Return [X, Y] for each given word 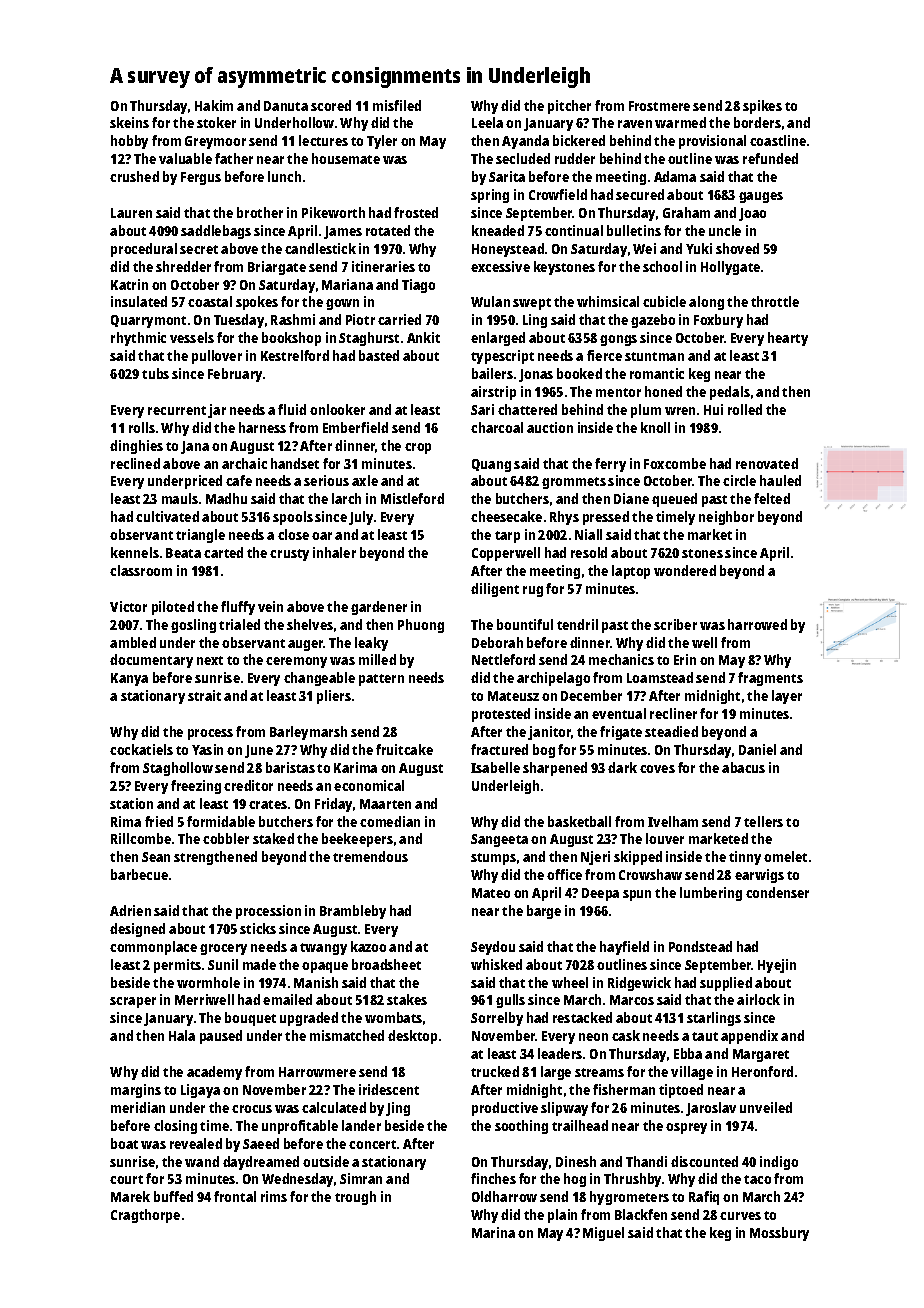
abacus [743, 767]
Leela [487, 122]
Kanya [129, 679]
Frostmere [659, 106]
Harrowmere [317, 1072]
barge [544, 912]
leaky [371, 644]
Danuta [286, 106]
